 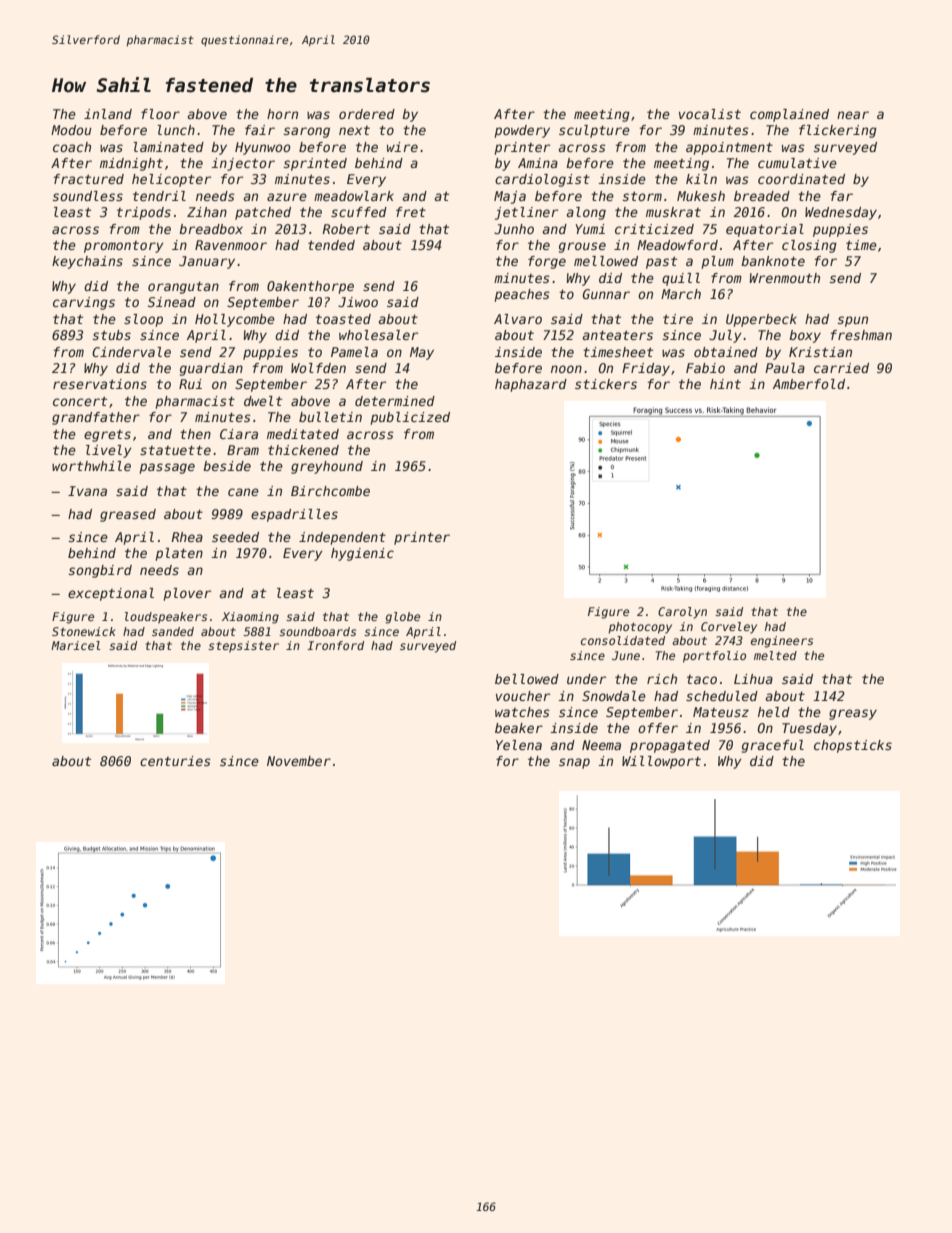 I want to click on chopsticks, so click(x=853, y=746).
